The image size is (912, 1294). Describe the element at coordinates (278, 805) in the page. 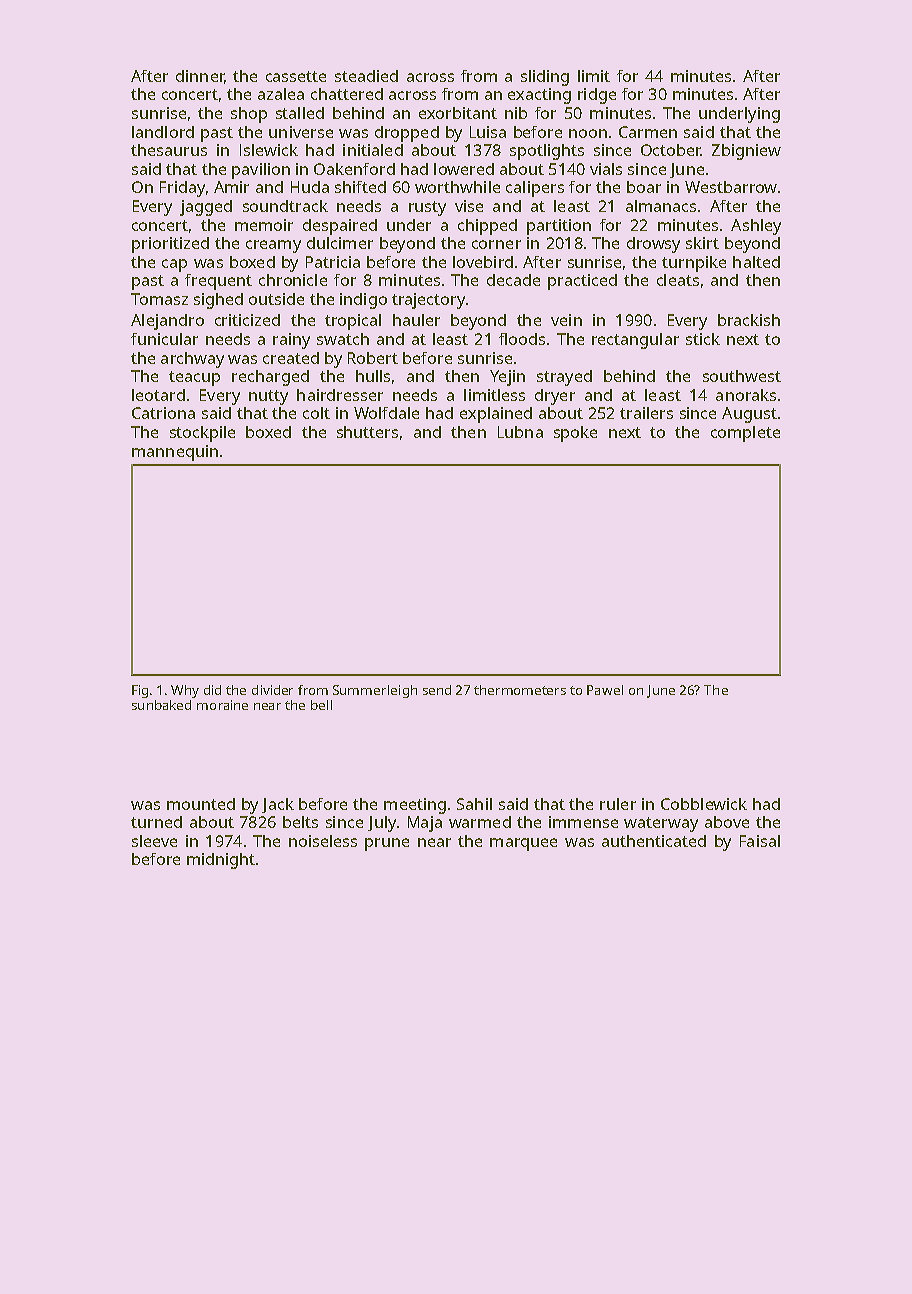

I see `Jack` at that location.
